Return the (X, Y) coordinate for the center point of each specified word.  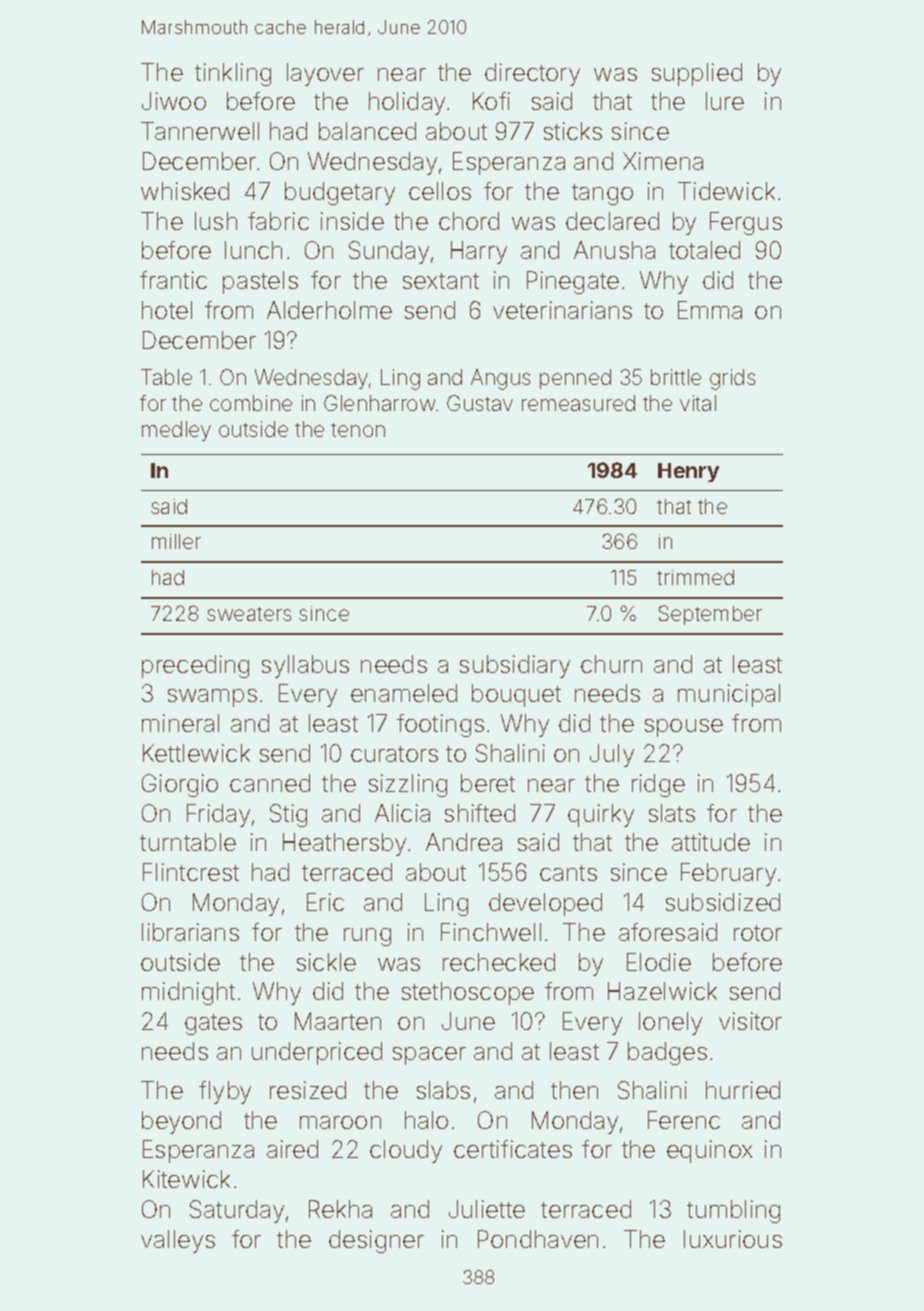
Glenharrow (379, 403)
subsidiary (515, 666)
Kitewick (186, 1179)
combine (251, 403)
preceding (195, 666)
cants (568, 873)
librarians (190, 932)
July (612, 755)
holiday (407, 103)
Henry (688, 472)
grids (732, 379)
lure (725, 101)
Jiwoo (174, 101)
